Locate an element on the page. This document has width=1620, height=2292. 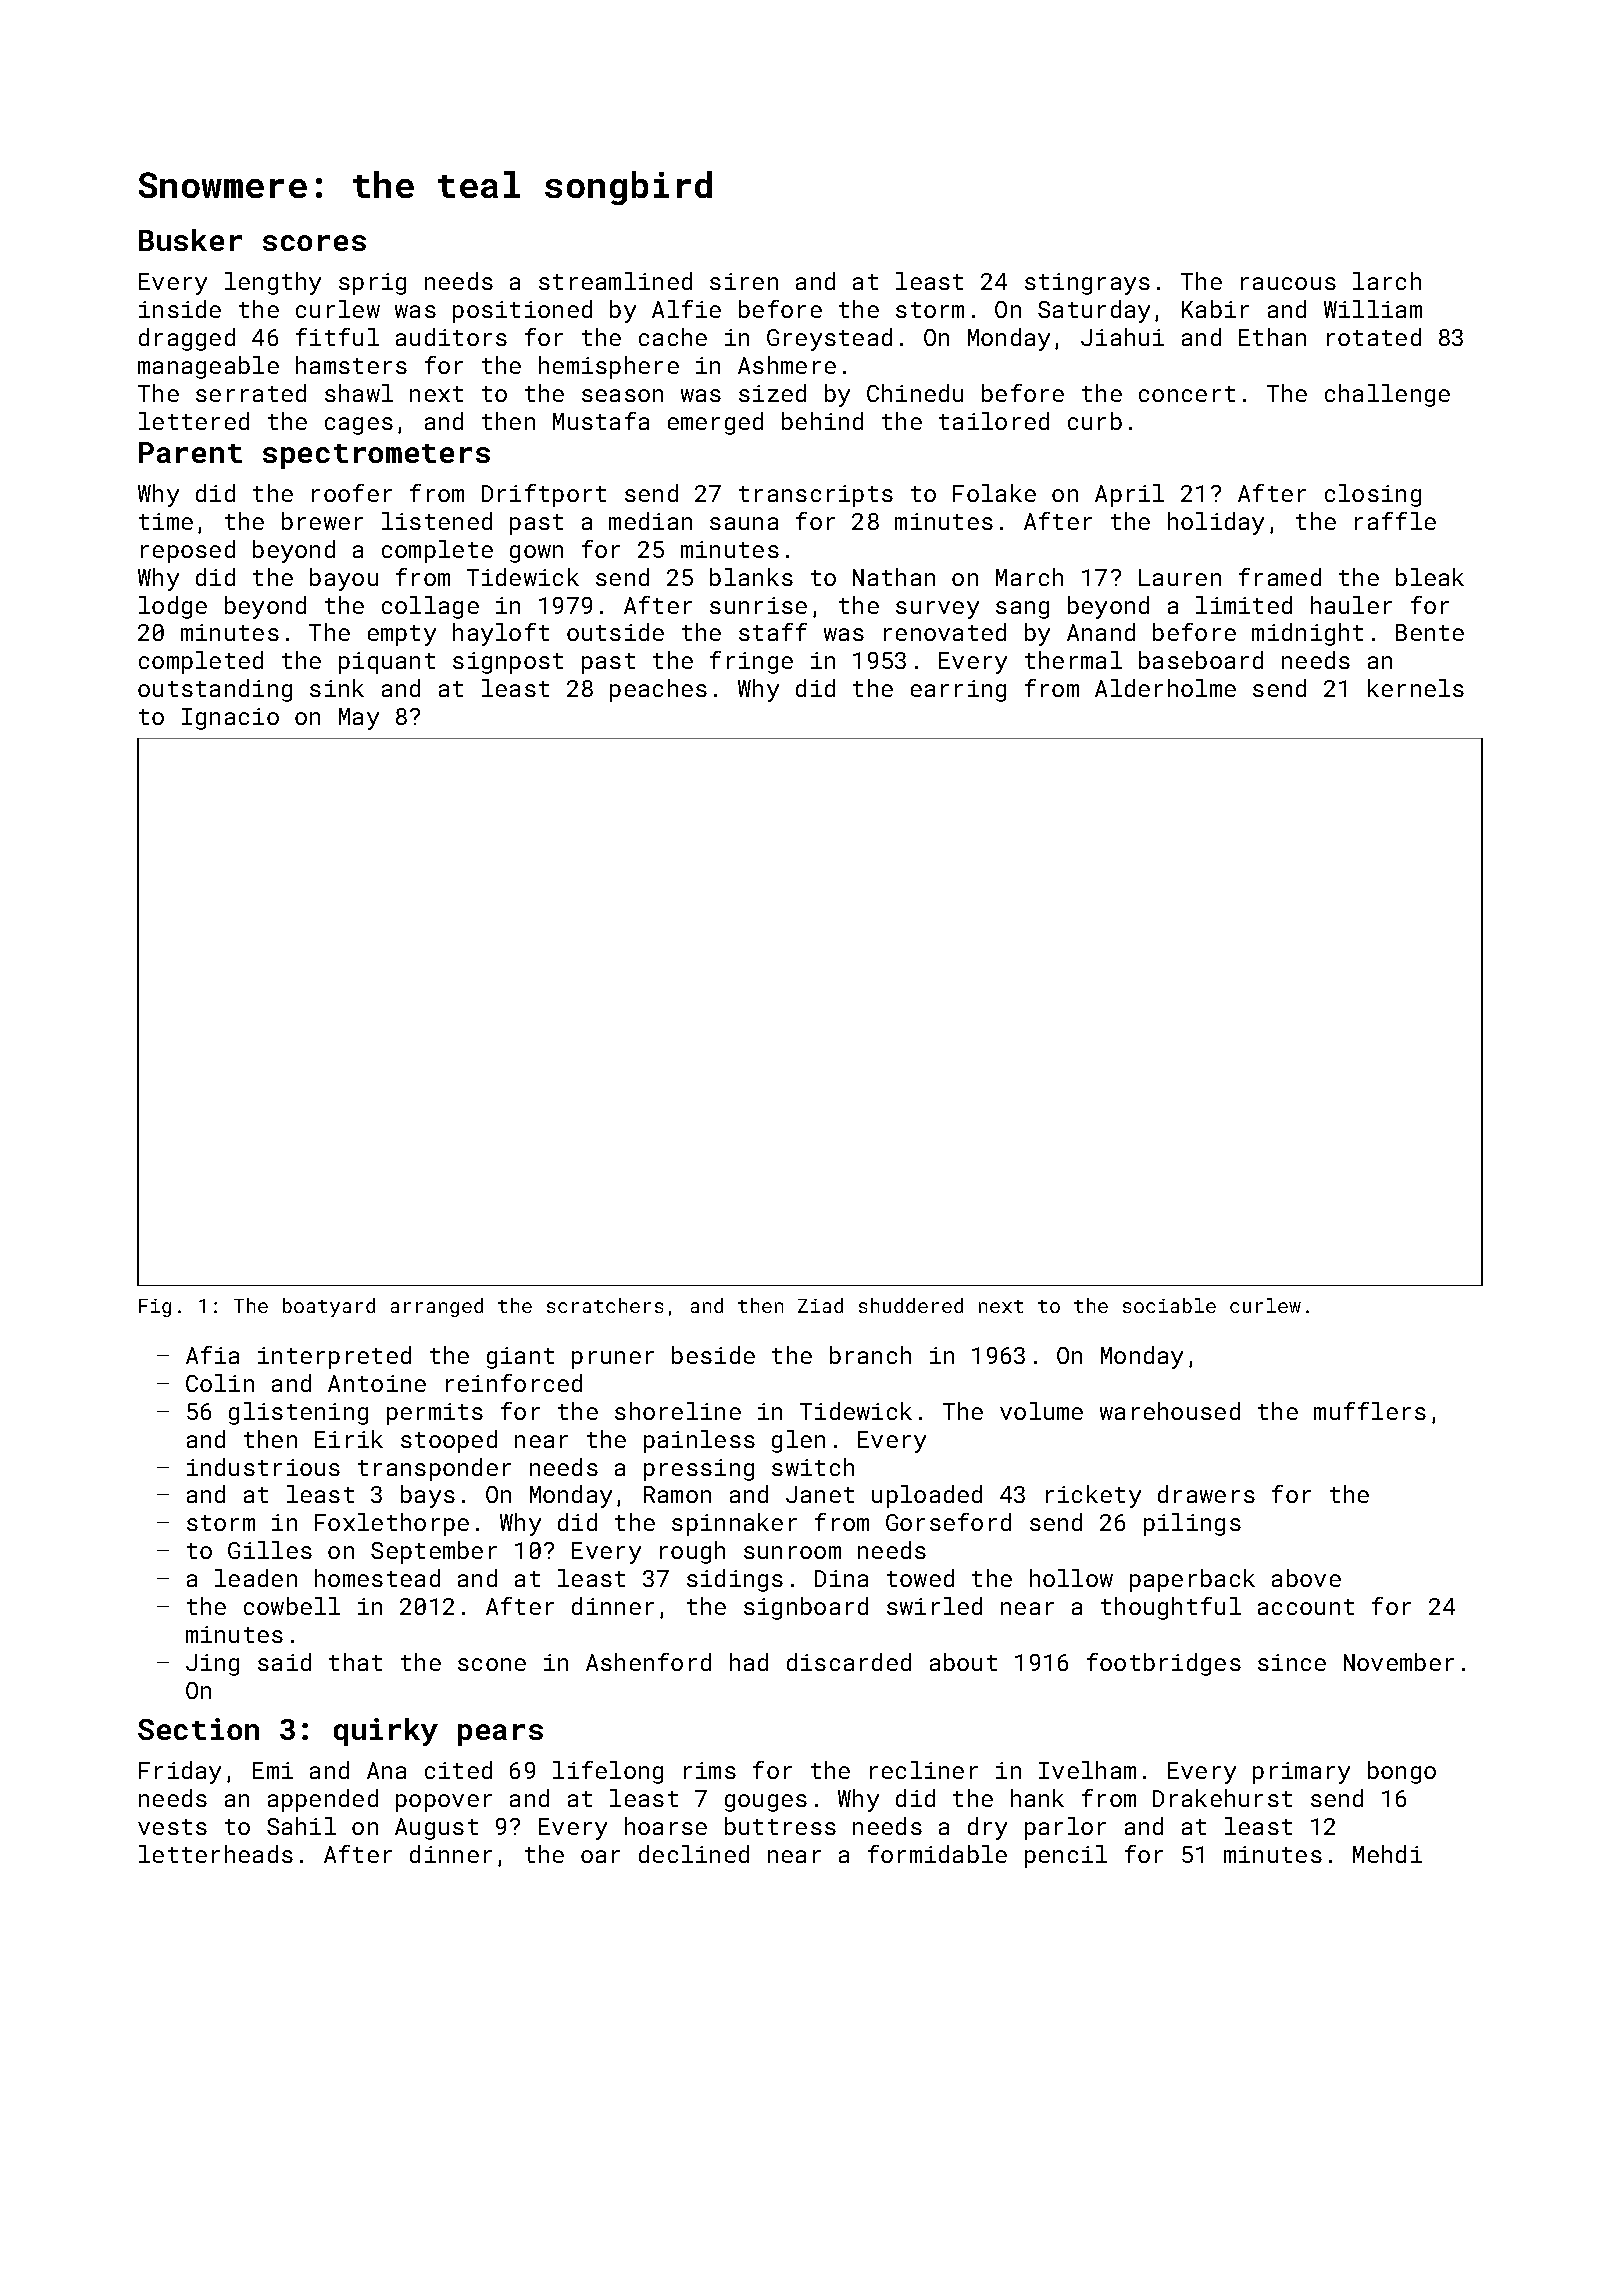
earring is located at coordinates (958, 691).
